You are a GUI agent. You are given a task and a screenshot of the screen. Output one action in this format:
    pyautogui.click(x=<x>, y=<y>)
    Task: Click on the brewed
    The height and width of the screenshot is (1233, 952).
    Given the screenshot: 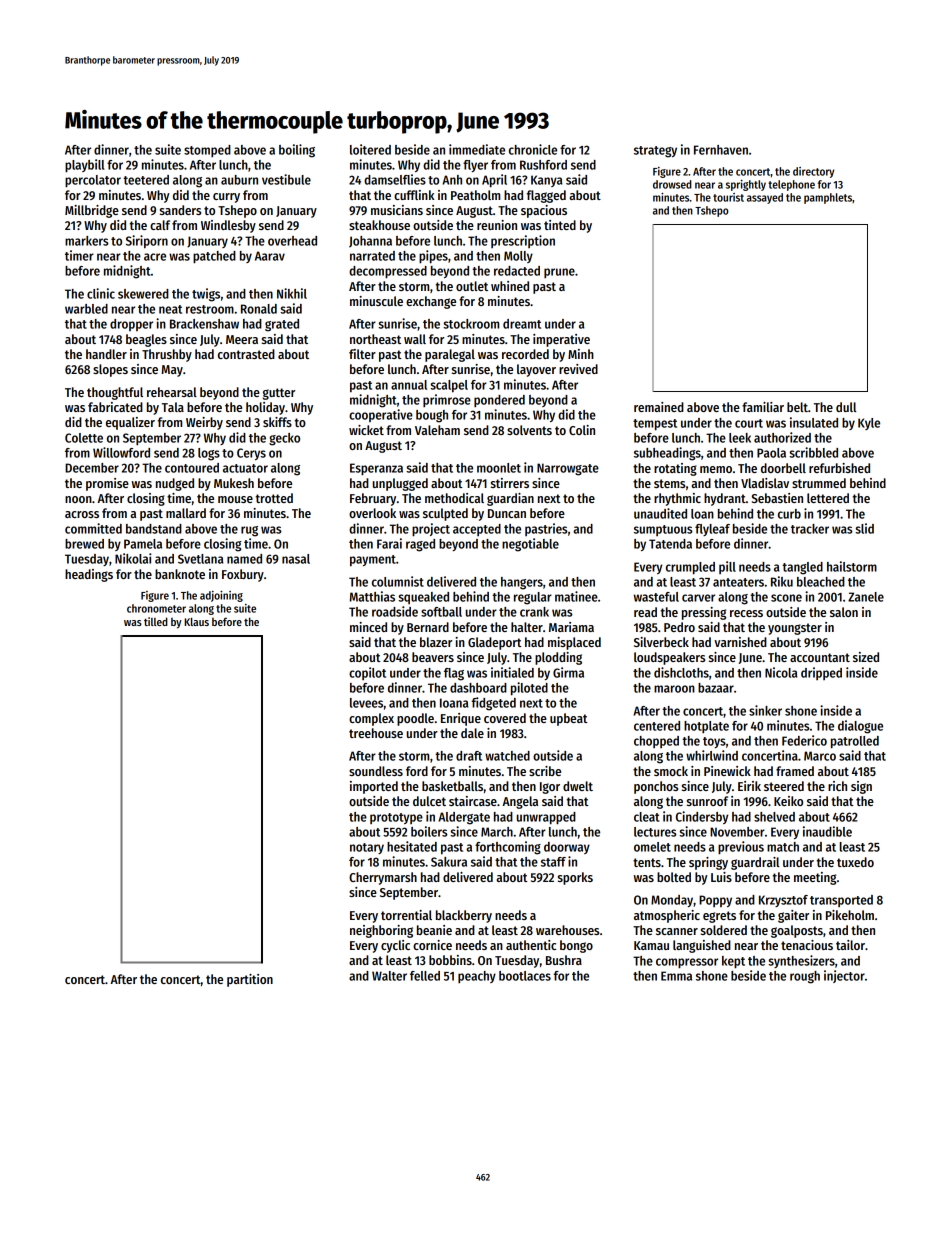 What is the action you would take?
    pyautogui.click(x=84, y=544)
